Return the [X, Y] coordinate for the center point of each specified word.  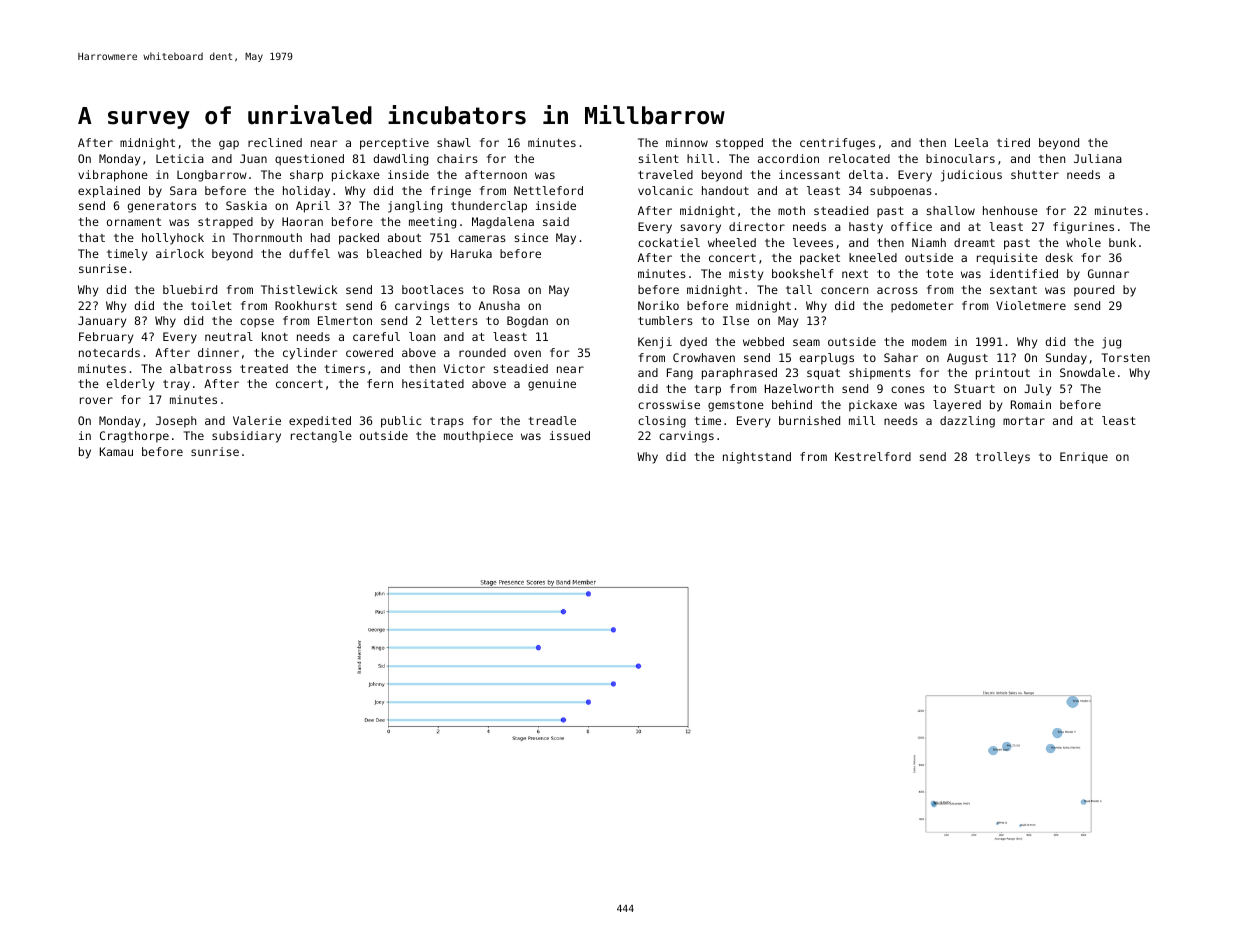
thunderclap [489, 207]
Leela [971, 142]
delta [866, 174]
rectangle [321, 437]
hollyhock [173, 239]
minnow [687, 142]
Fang [680, 374]
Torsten [1126, 357]
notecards [109, 352]
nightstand [757, 458]
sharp [306, 176]
